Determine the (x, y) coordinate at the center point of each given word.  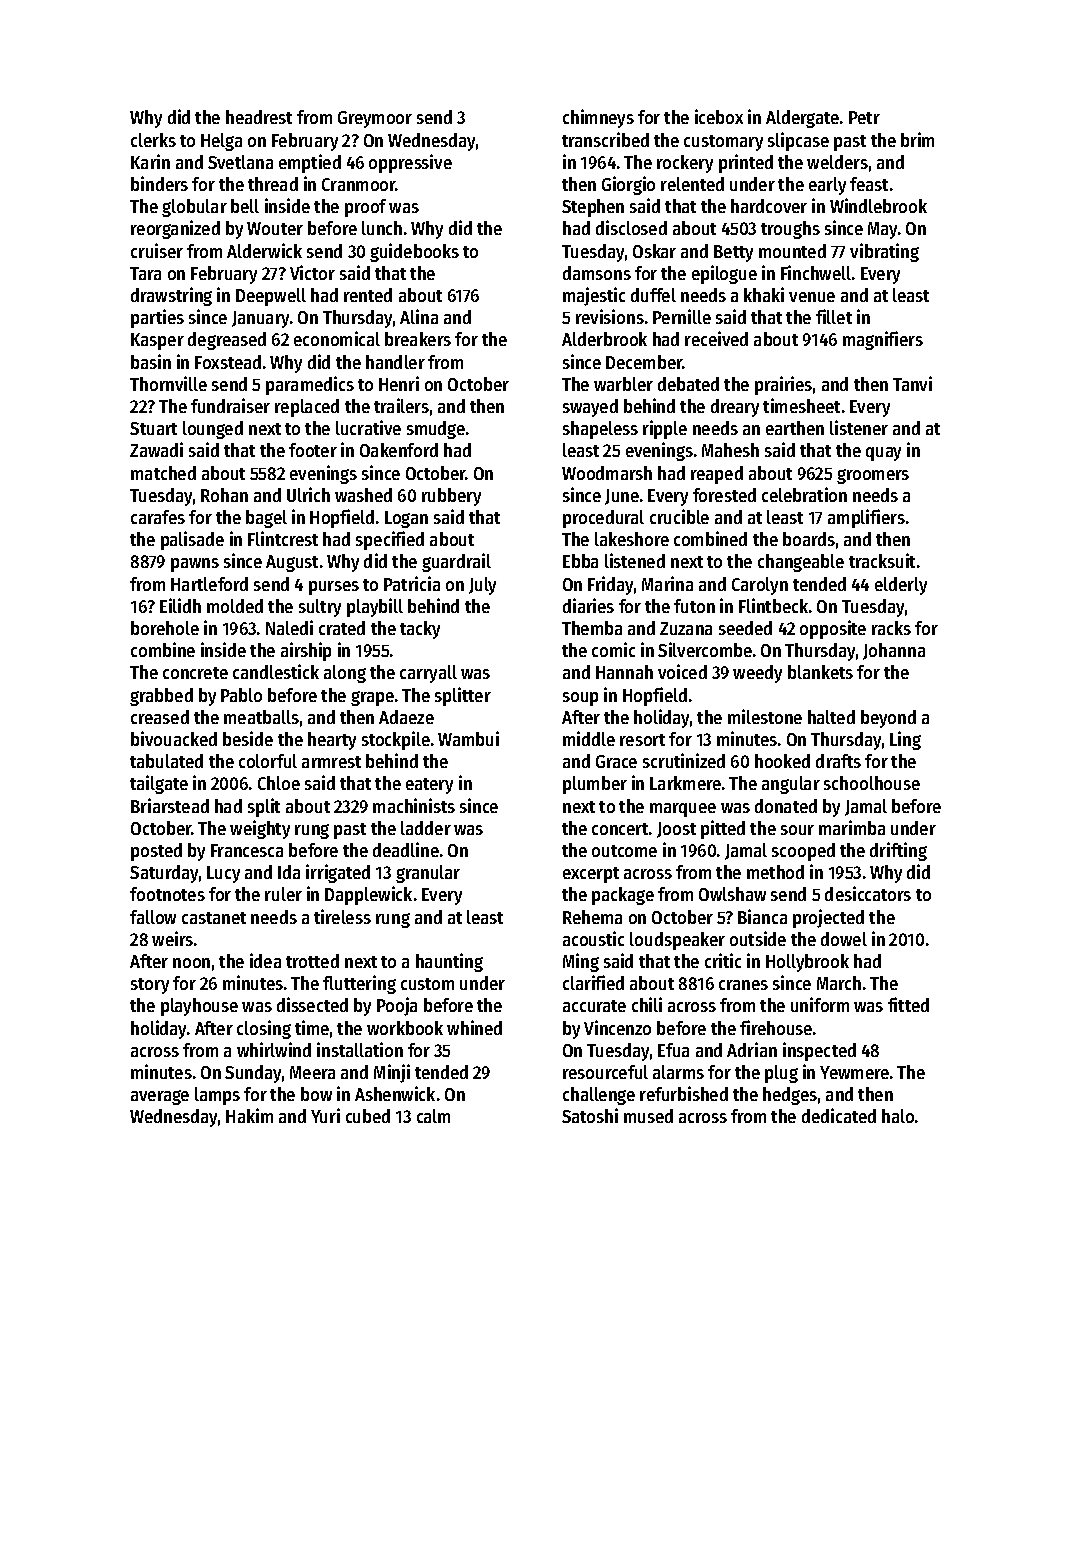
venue (812, 297)
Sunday (253, 1074)
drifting (898, 851)
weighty (260, 829)
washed (363, 495)
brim (917, 139)
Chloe (279, 783)
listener (859, 427)
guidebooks (414, 252)
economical (337, 338)
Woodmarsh (607, 473)
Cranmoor (359, 184)
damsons (597, 273)
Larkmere (685, 783)
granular (428, 874)
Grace (616, 761)
